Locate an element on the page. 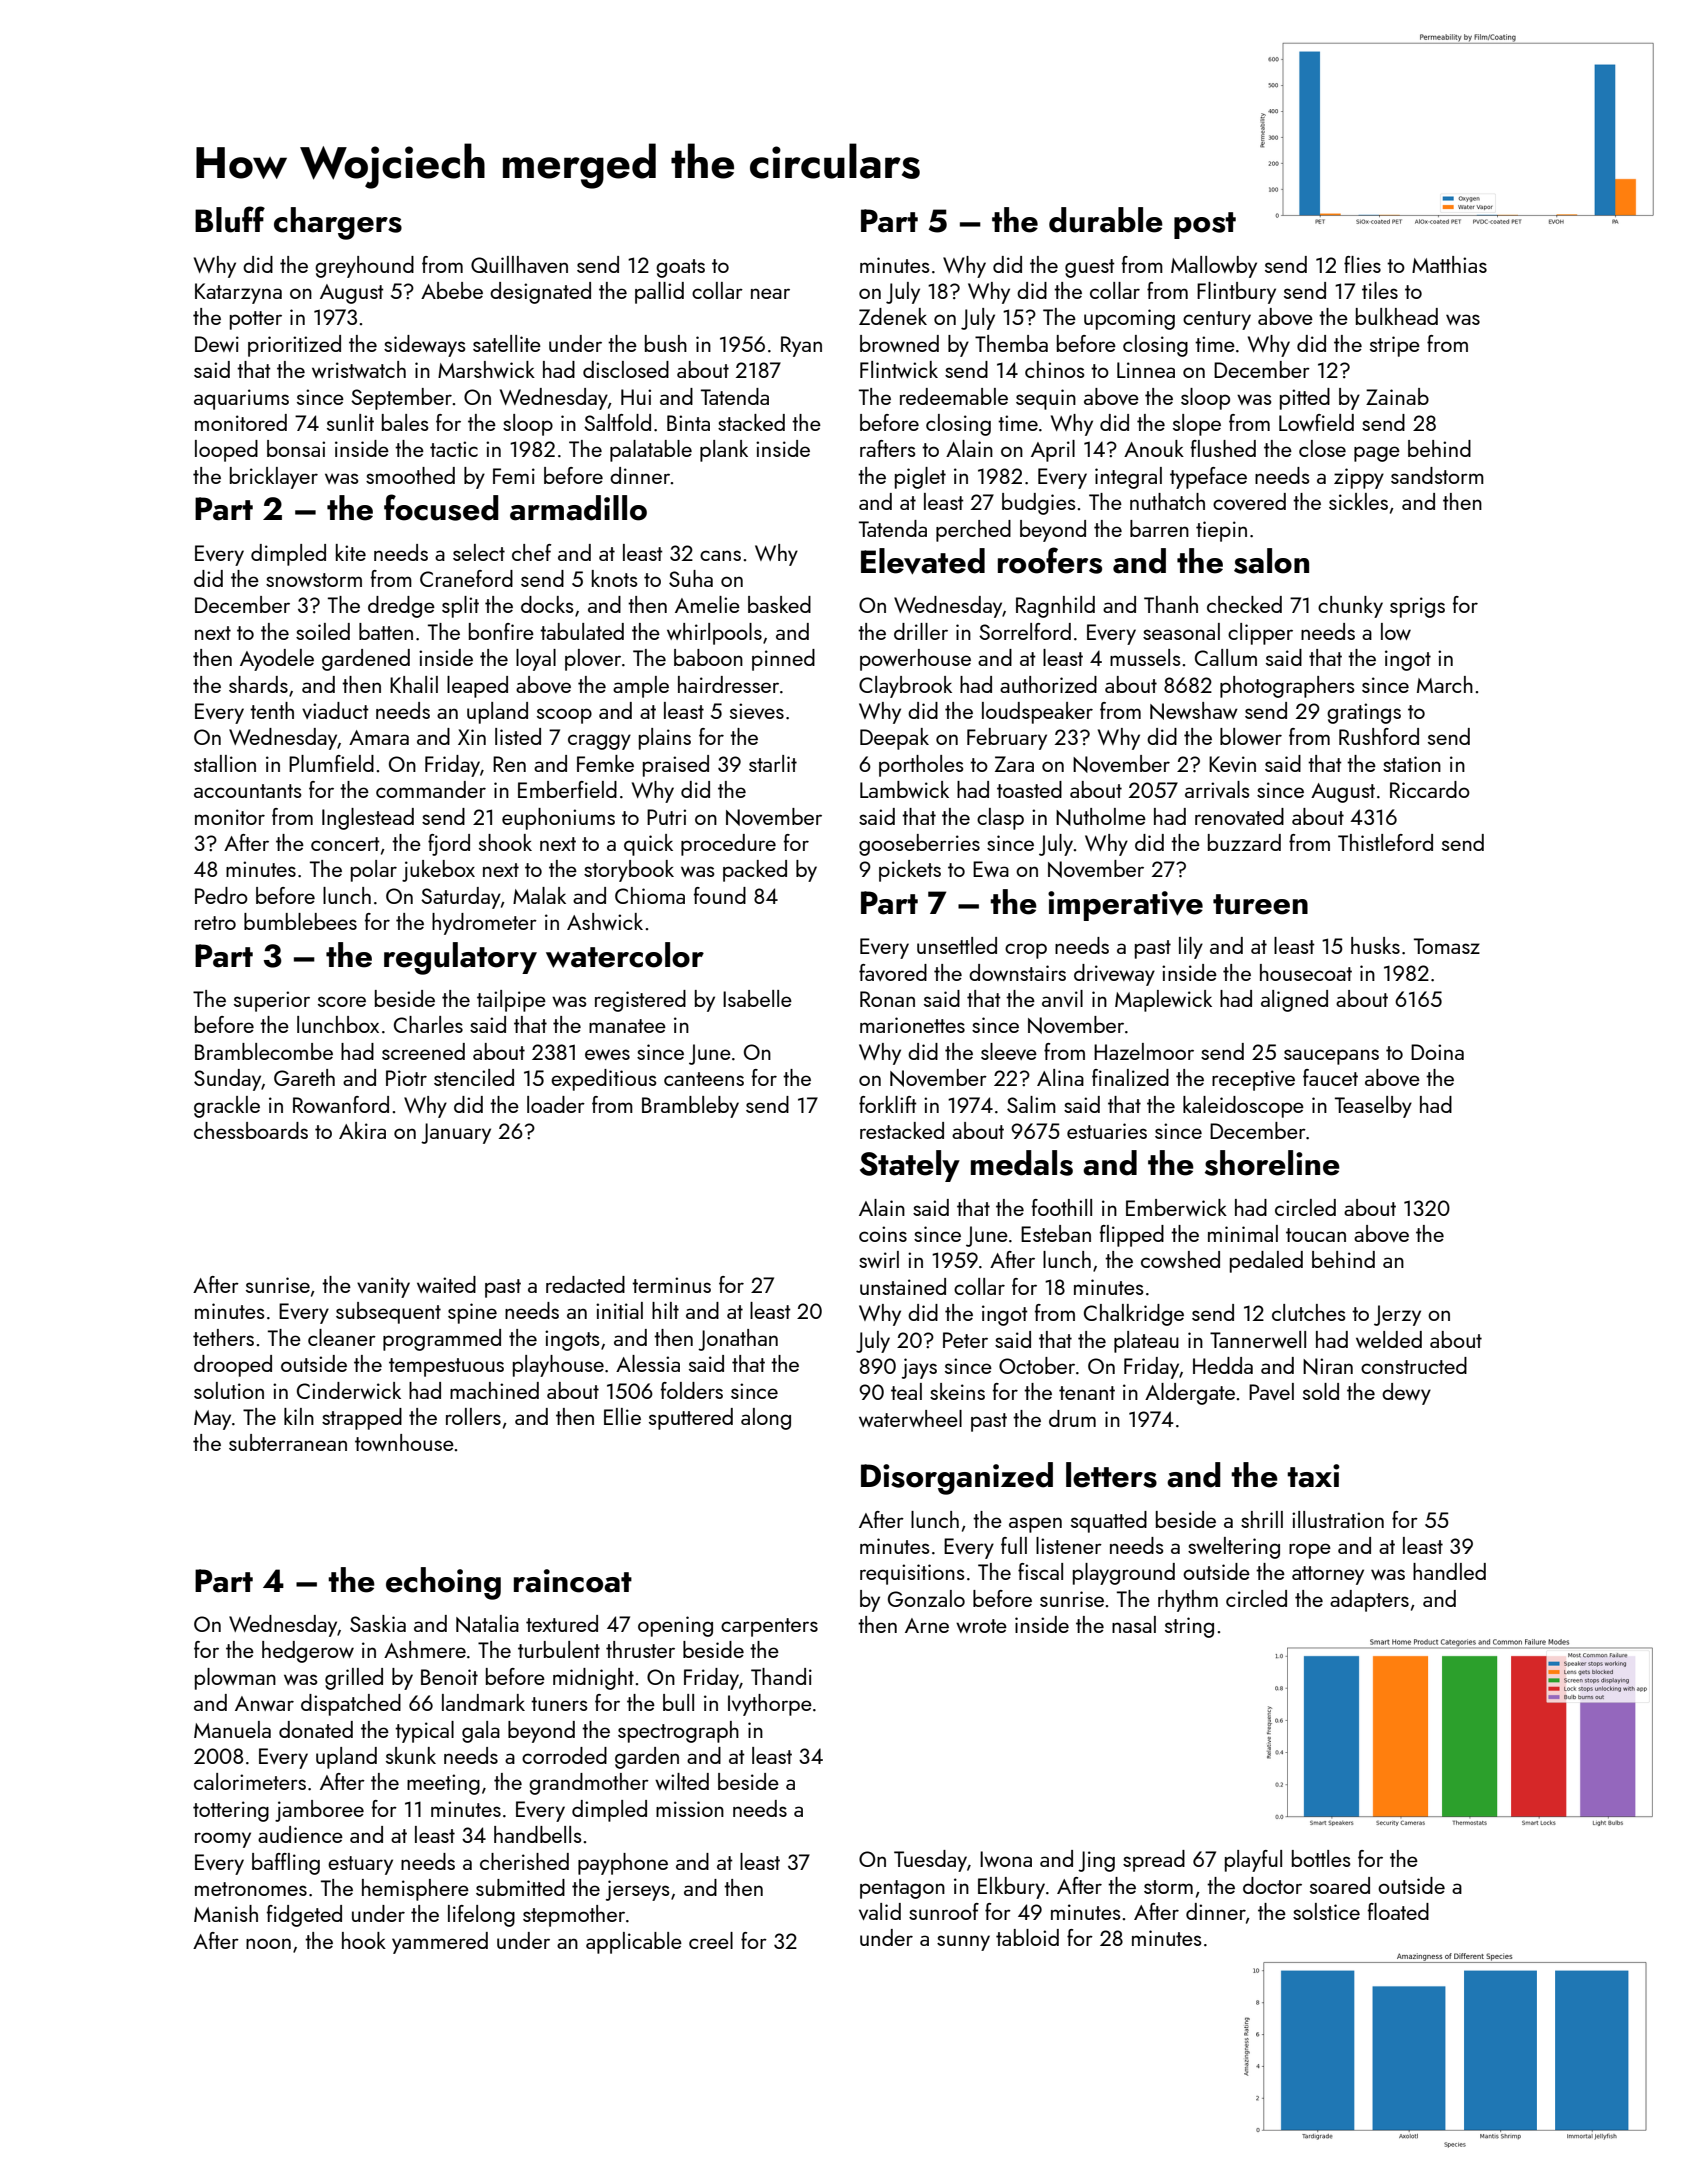 Image resolution: width=1683 pixels, height=2178 pixels. near is located at coordinates (770, 293).
